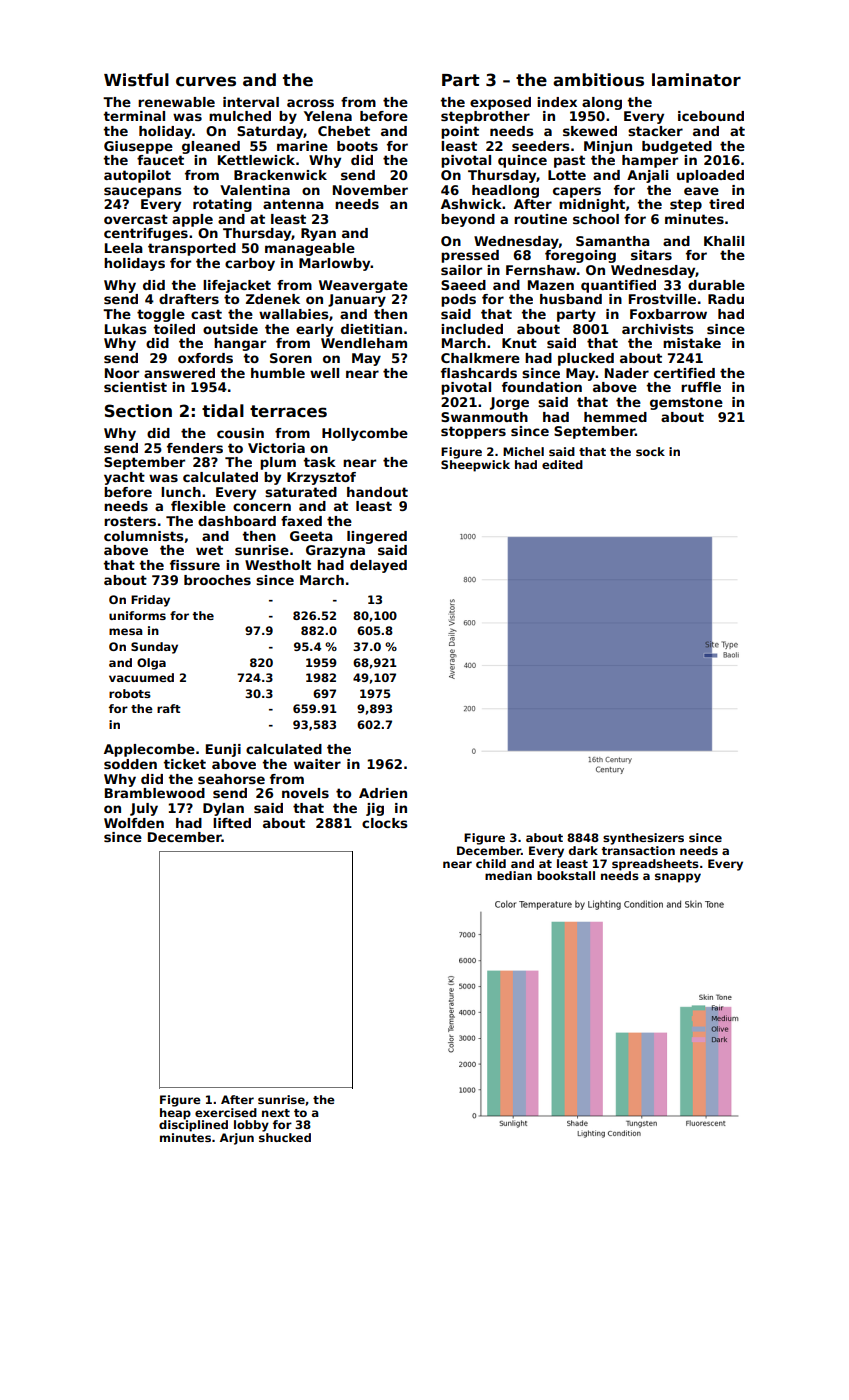  I want to click on next, so click(276, 1113).
